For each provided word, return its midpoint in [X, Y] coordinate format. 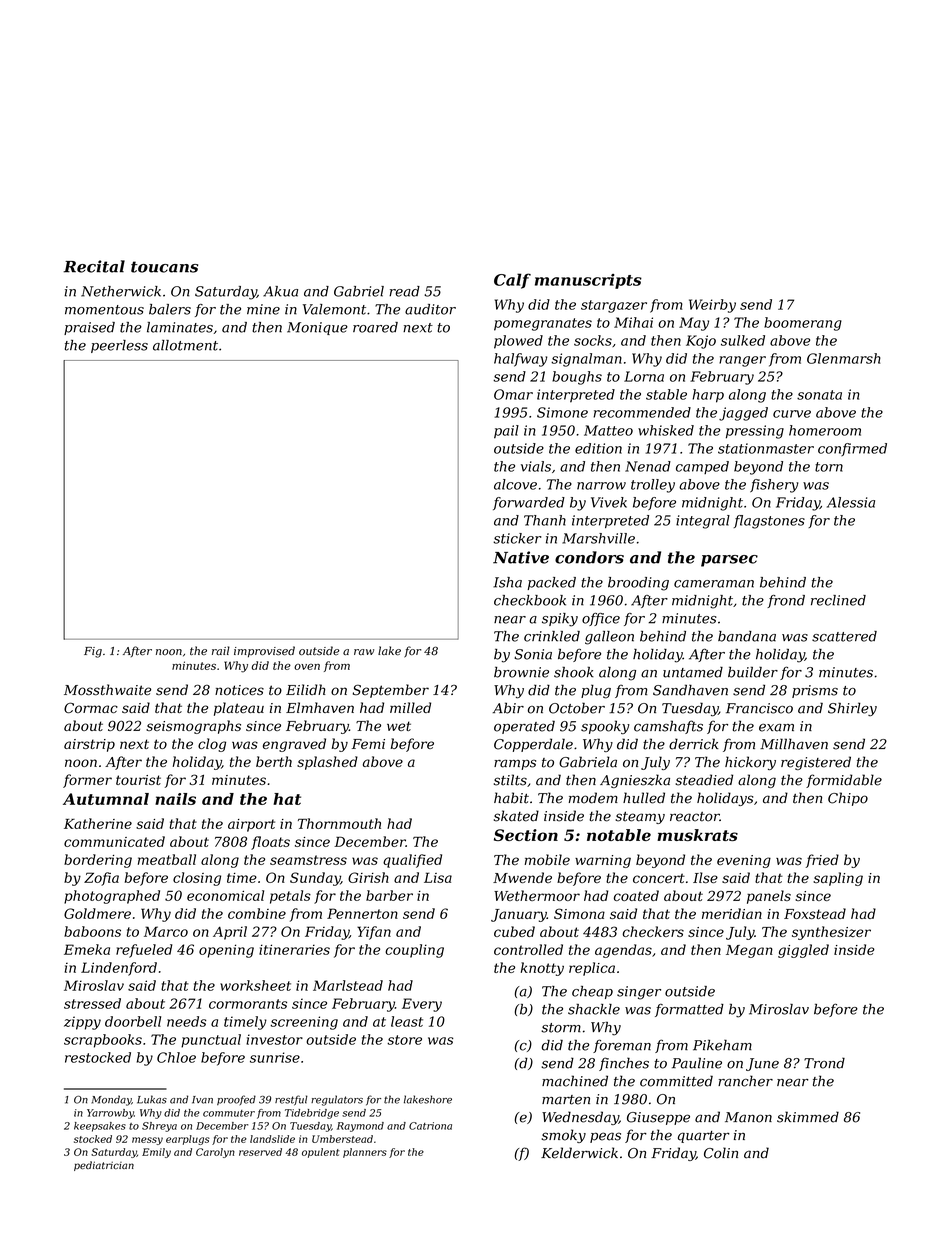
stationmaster [766, 448]
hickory [750, 763]
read [404, 291]
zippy [82, 1023]
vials [536, 466]
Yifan [374, 933]
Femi [368, 744]
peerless [119, 346]
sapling [838, 879]
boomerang [803, 324]
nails [175, 799]
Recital [94, 266]
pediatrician [104, 1166]
